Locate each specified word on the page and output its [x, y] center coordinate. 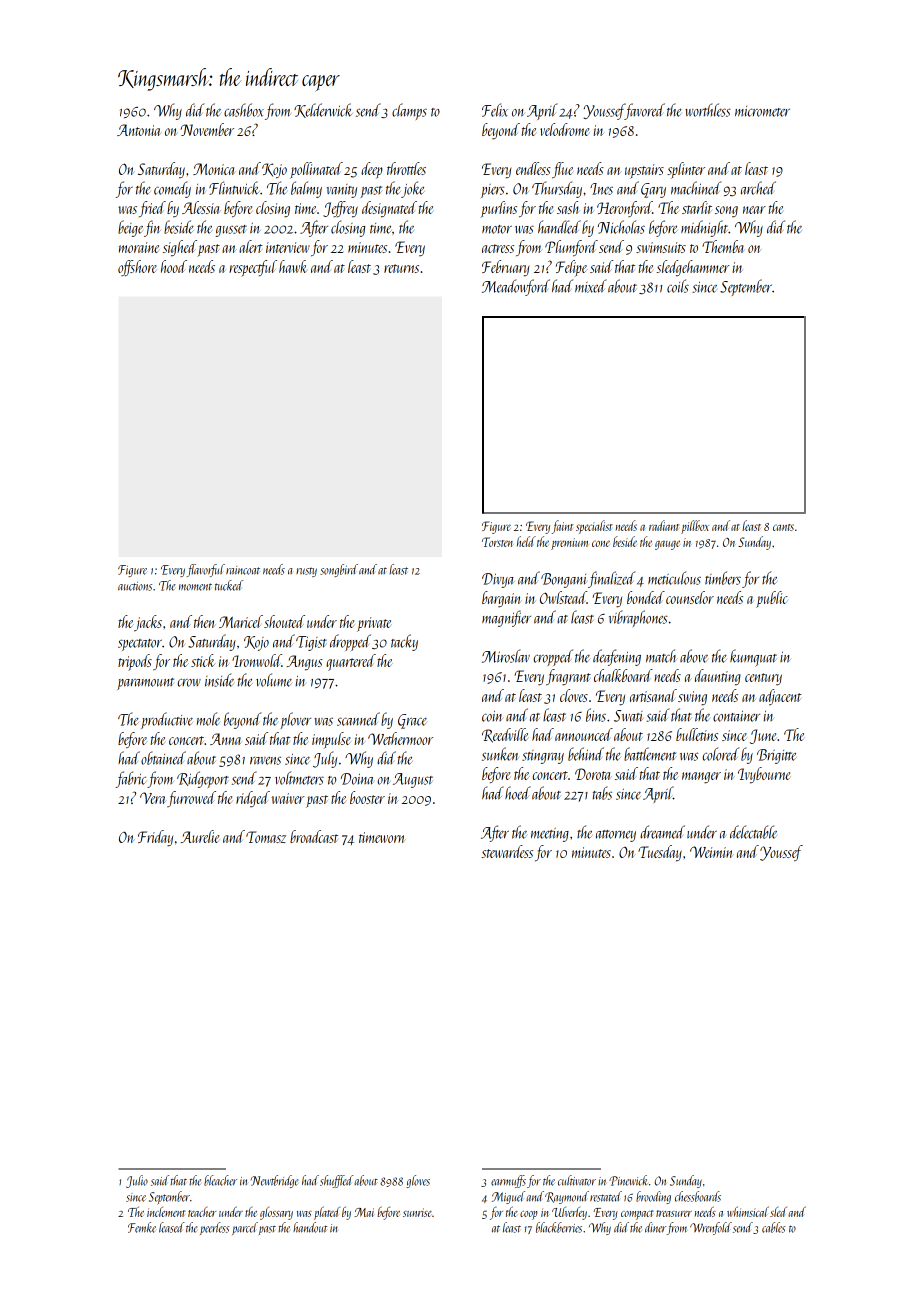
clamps [409, 111]
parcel [245, 1228]
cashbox [244, 110]
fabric [131, 779]
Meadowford [516, 287]
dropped [350, 642]
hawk [293, 266]
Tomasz [266, 837]
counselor [690, 597]
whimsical [748, 1211]
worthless [708, 110]
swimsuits [661, 247]
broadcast [314, 836]
